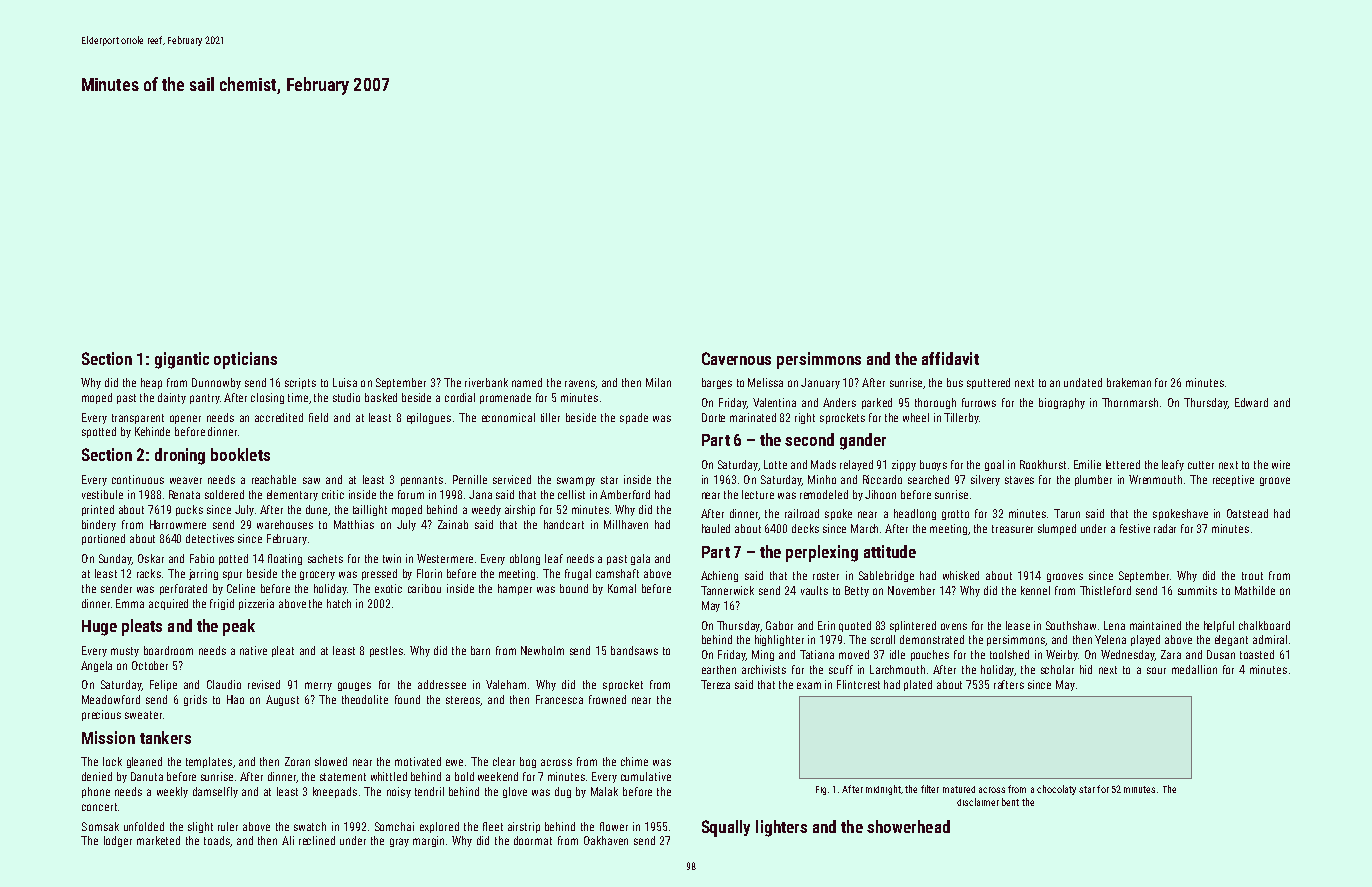 The height and width of the document is (887, 1372). What do you see at coordinates (916, 417) in the document?
I see `wheel` at bounding box center [916, 417].
